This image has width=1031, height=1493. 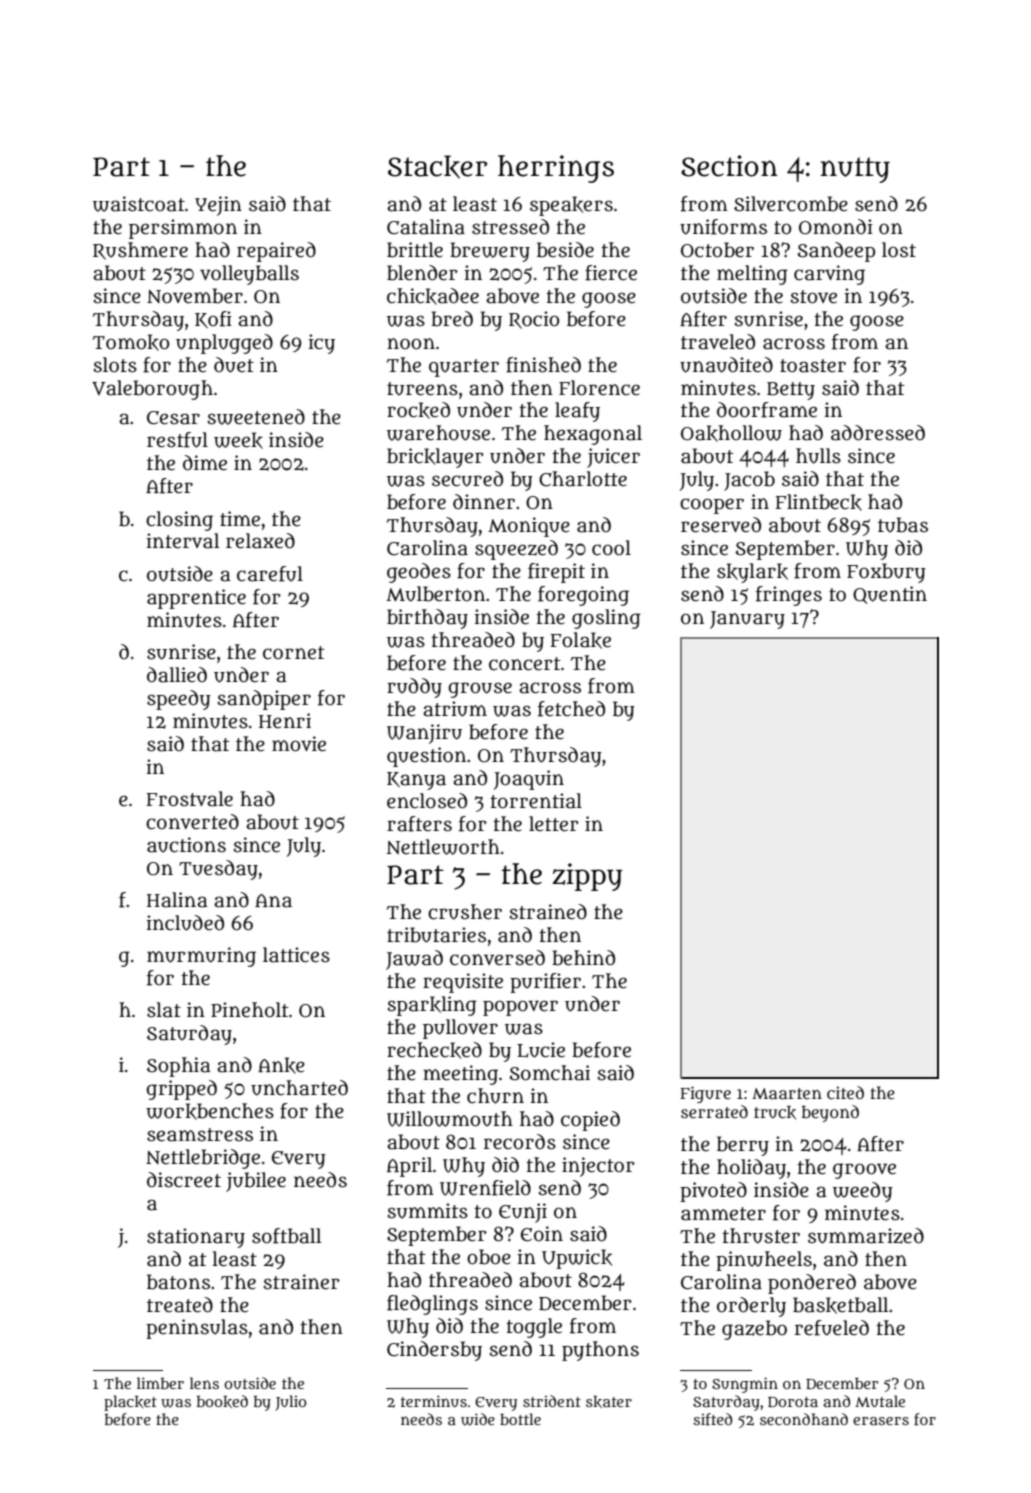 I want to click on Monique, so click(x=529, y=527).
